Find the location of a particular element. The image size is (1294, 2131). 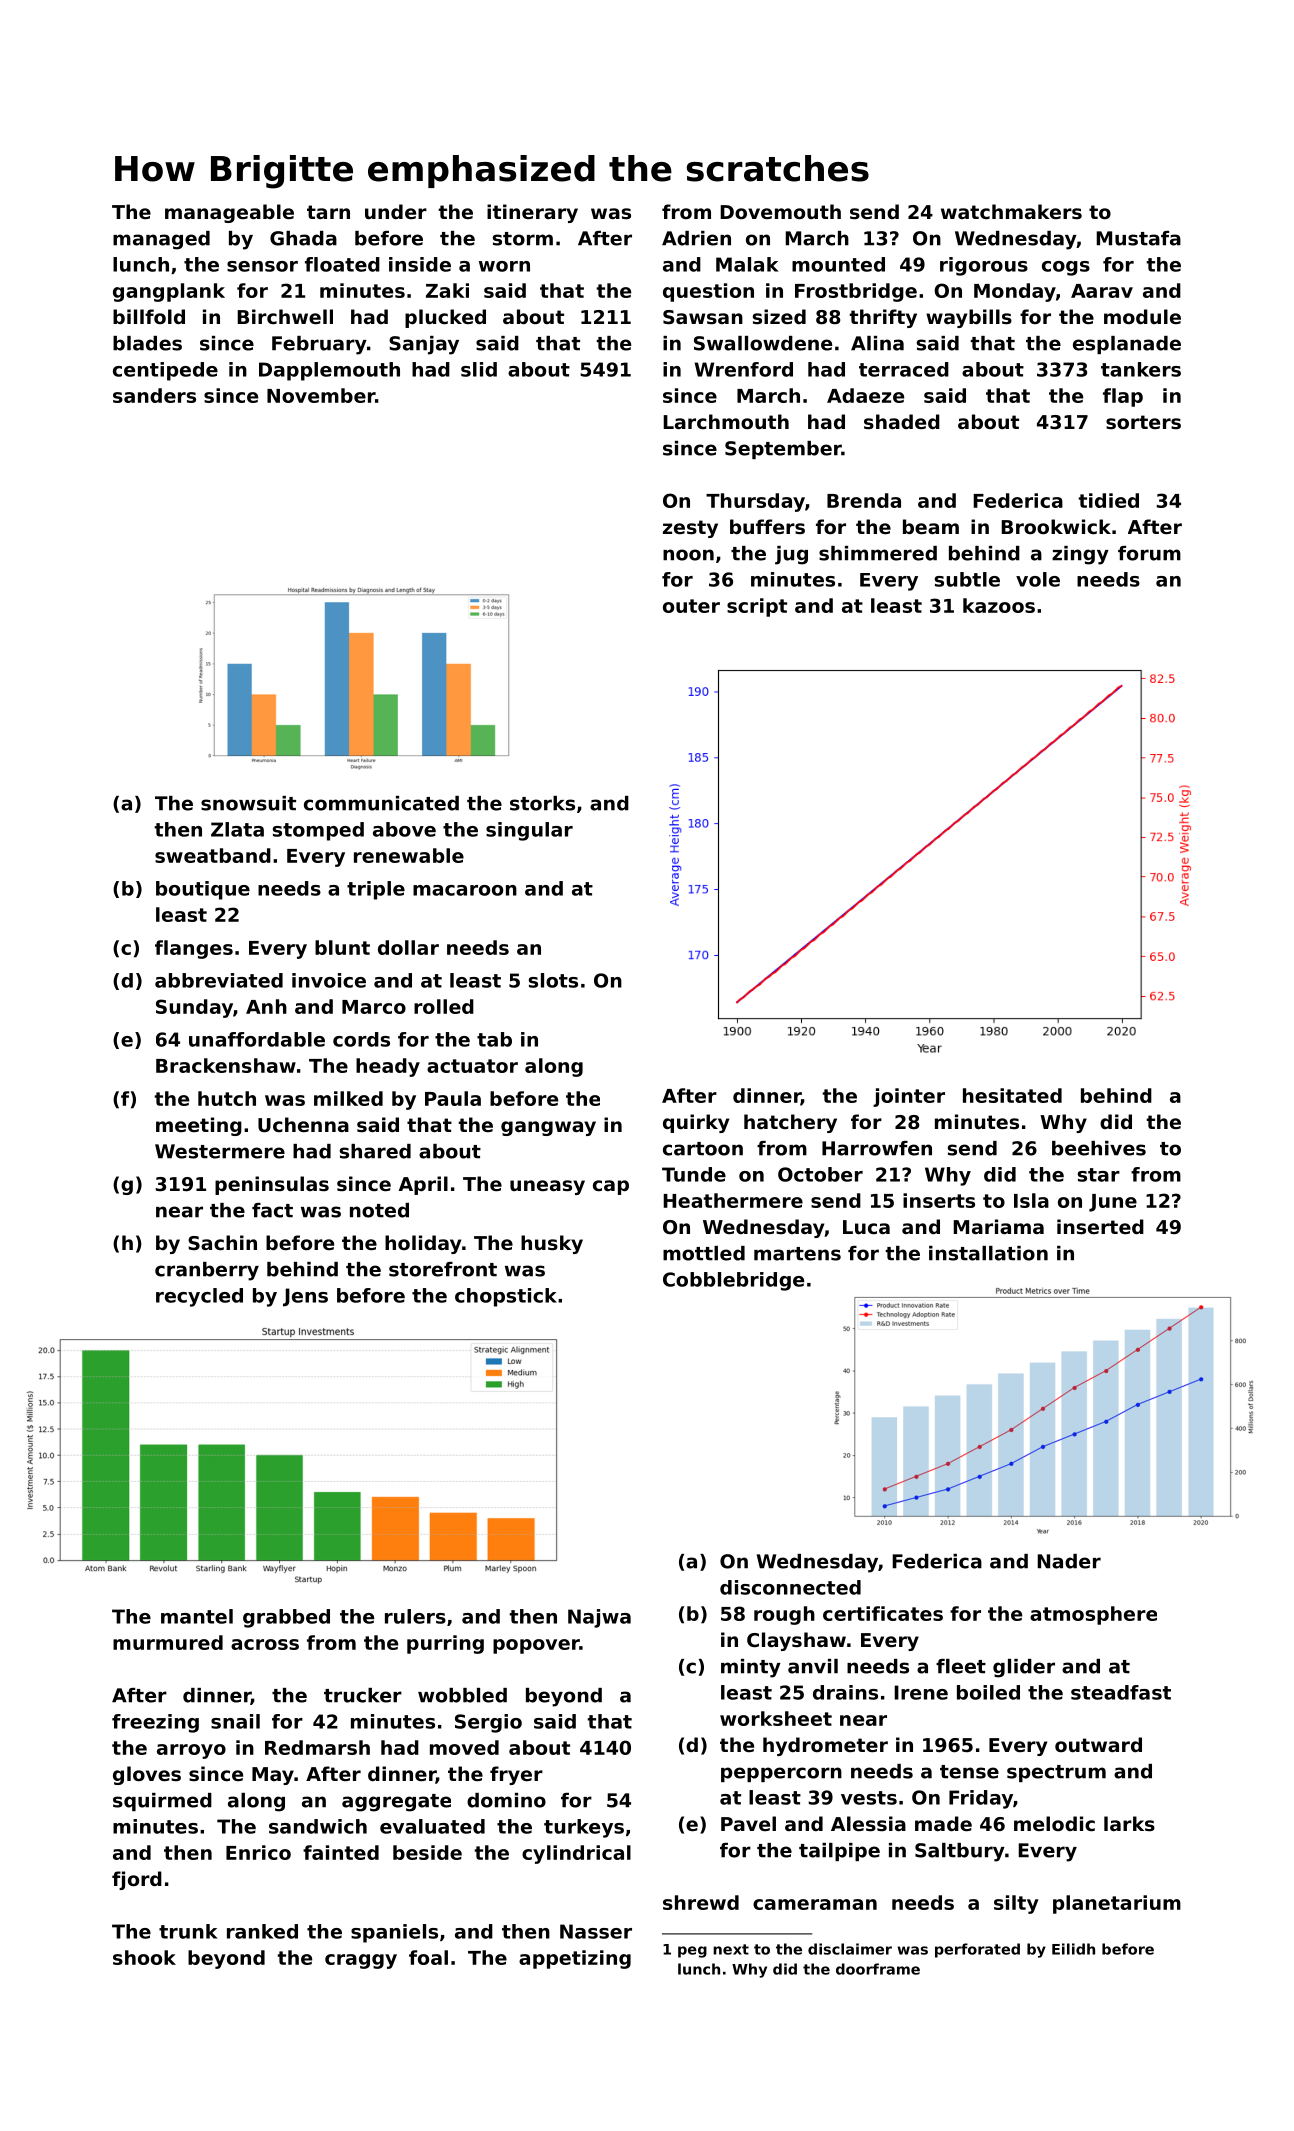

Najwa is located at coordinates (599, 1618).
